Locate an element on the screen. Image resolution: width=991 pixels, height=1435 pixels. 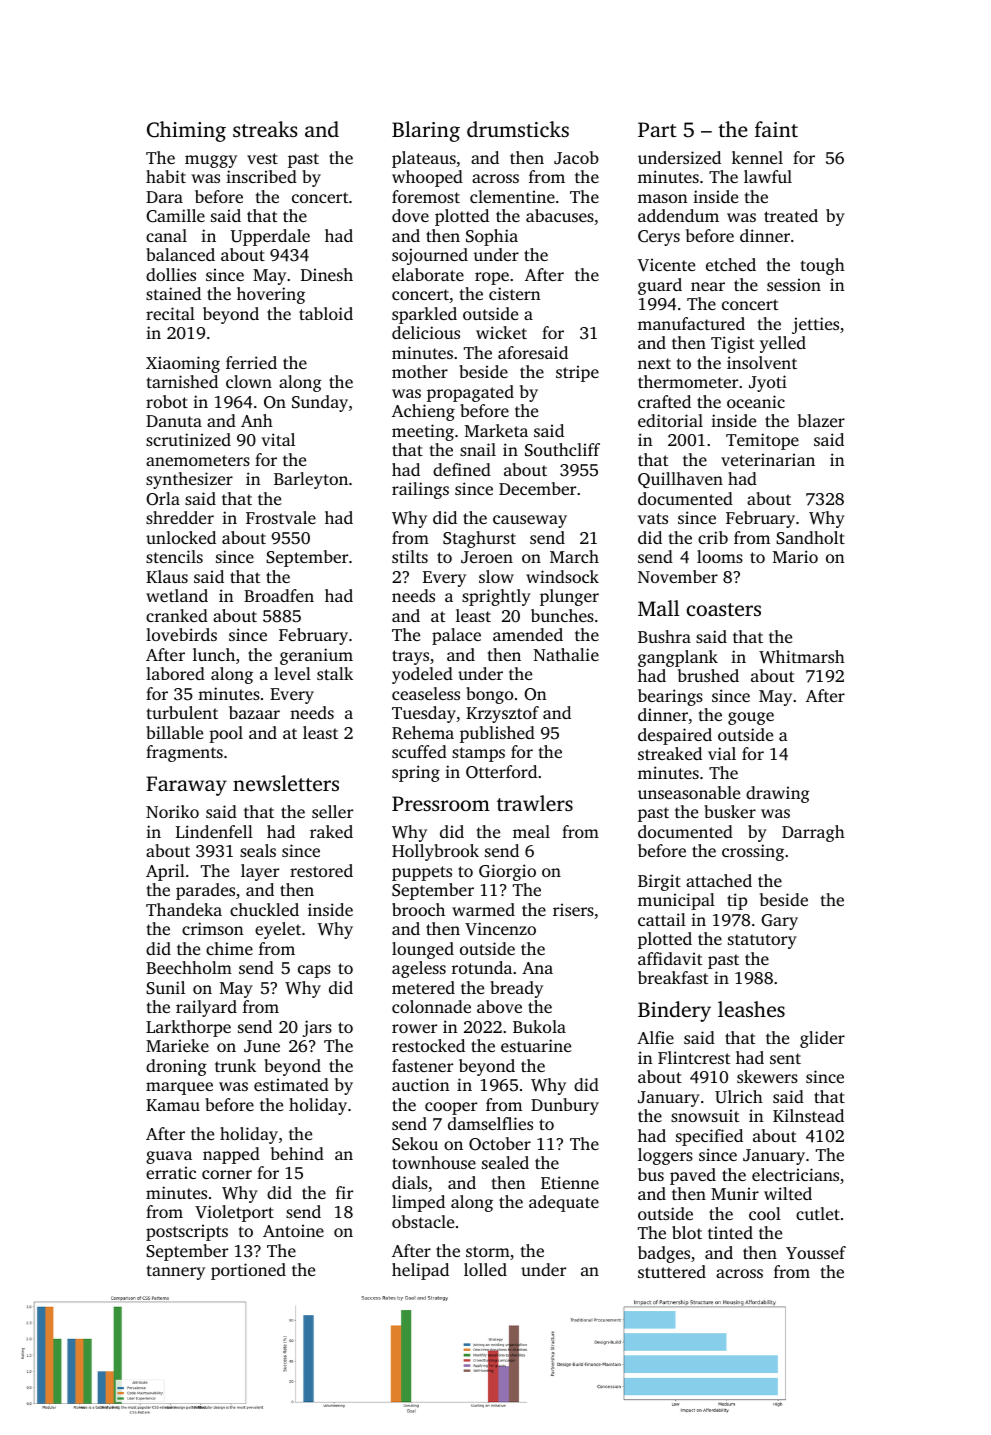
Dinesh is located at coordinates (327, 274).
